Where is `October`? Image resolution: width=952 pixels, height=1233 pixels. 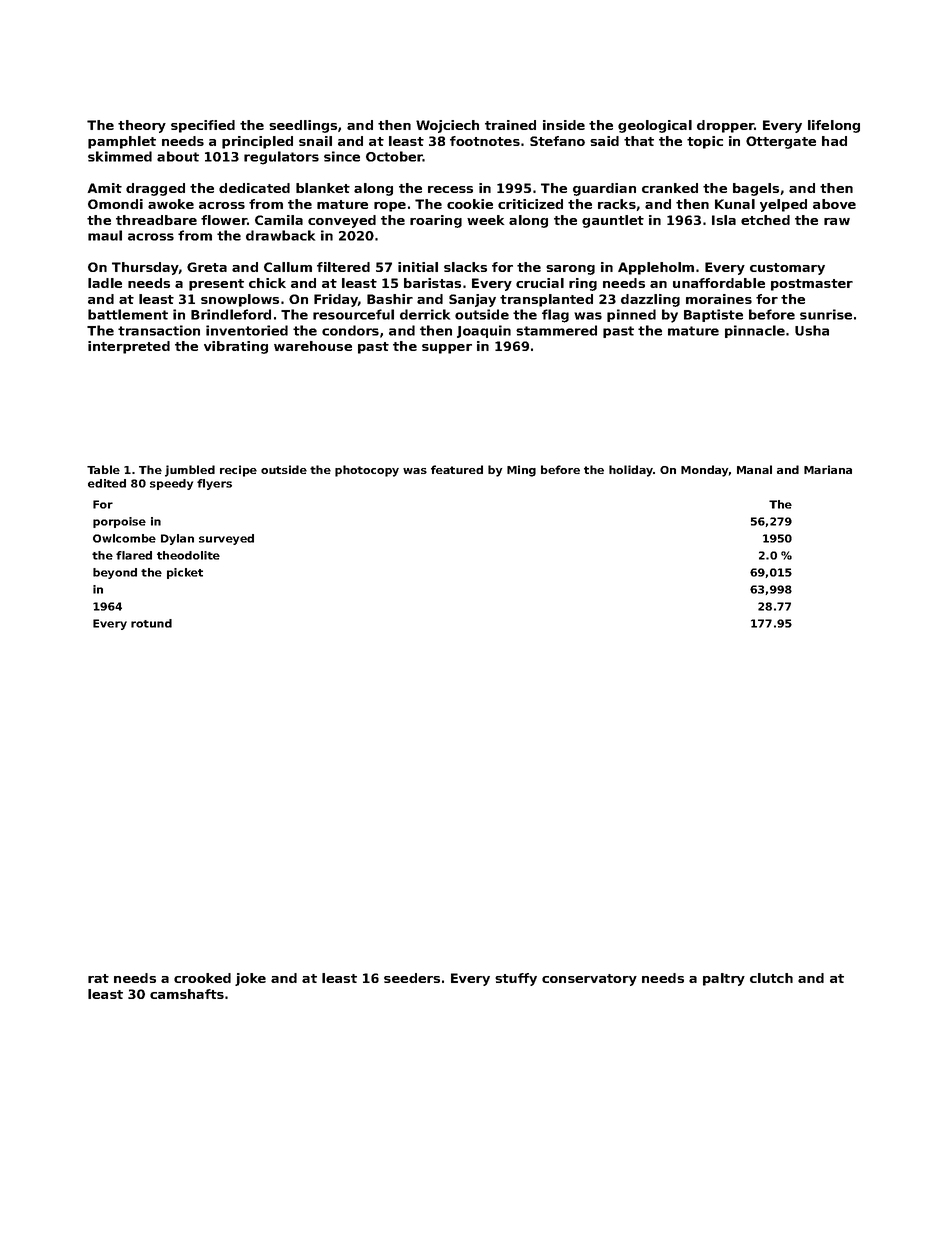
October is located at coordinates (394, 156).
